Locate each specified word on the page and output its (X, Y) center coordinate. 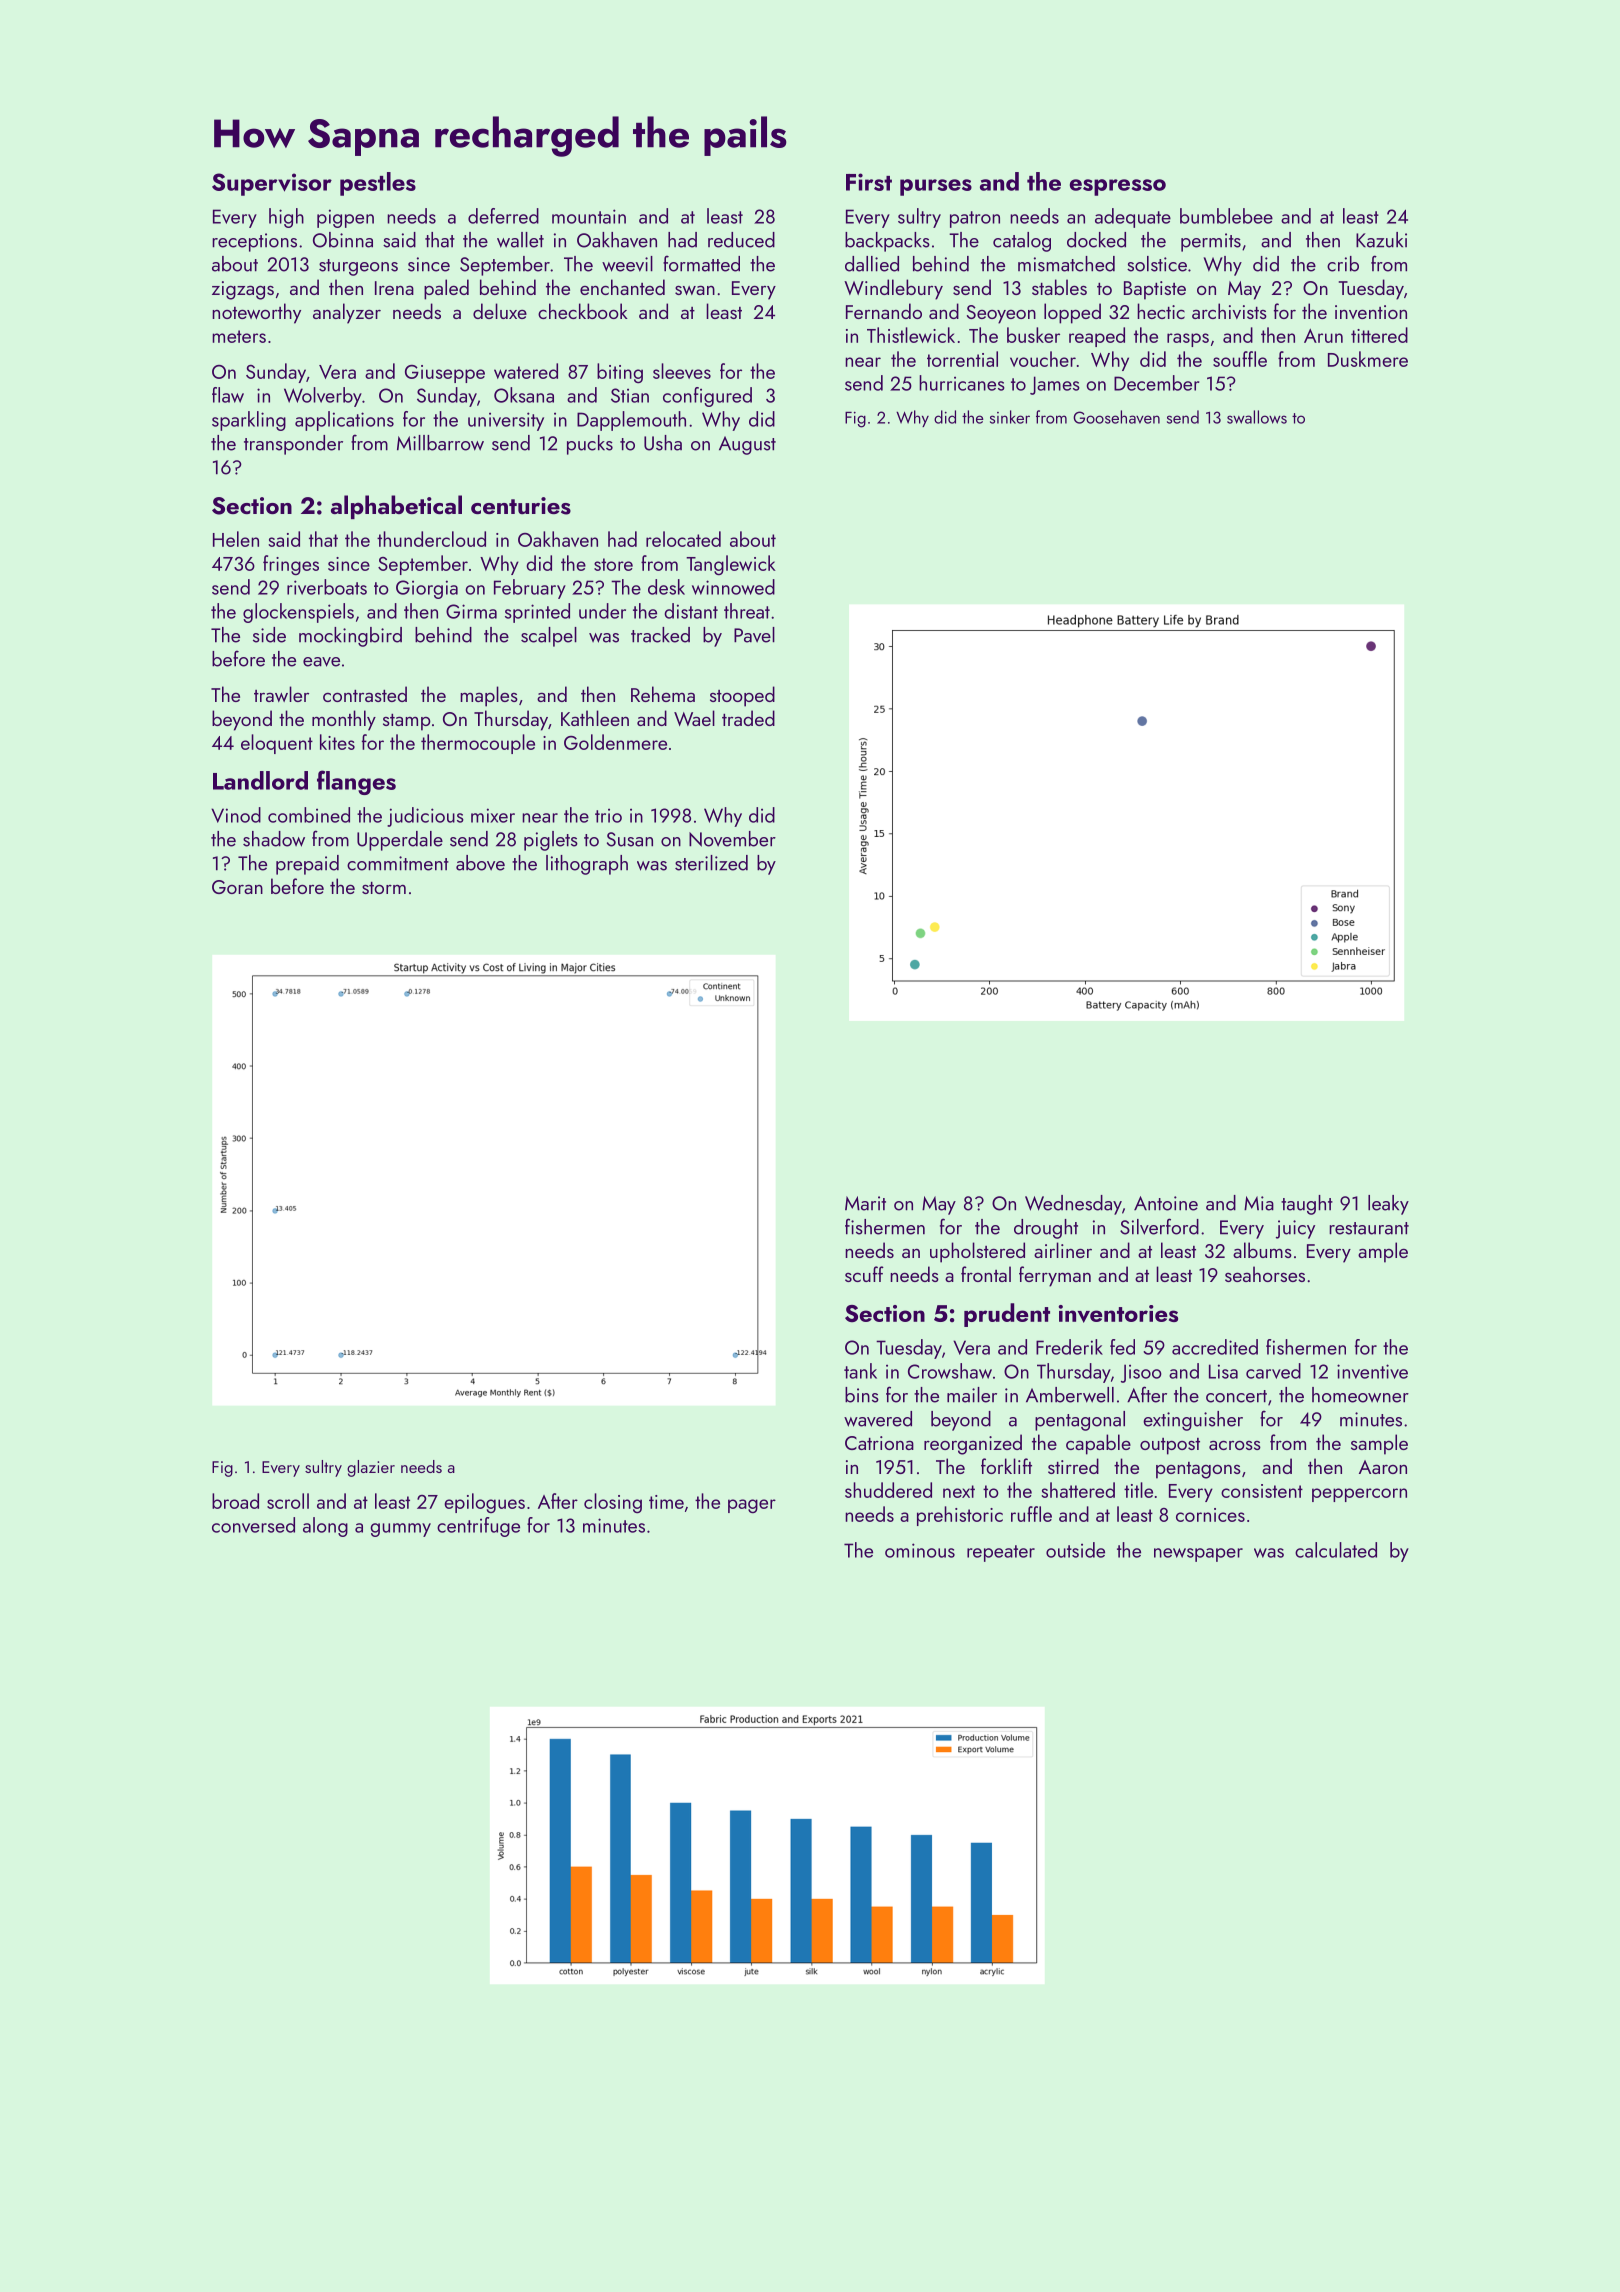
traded (748, 718)
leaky (1388, 1205)
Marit (865, 1203)
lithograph (587, 865)
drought (1046, 1229)
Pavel (754, 635)
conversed (253, 1525)
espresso (1118, 187)
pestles (378, 184)
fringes (291, 565)
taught (1307, 1205)
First (869, 182)
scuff (864, 1274)
